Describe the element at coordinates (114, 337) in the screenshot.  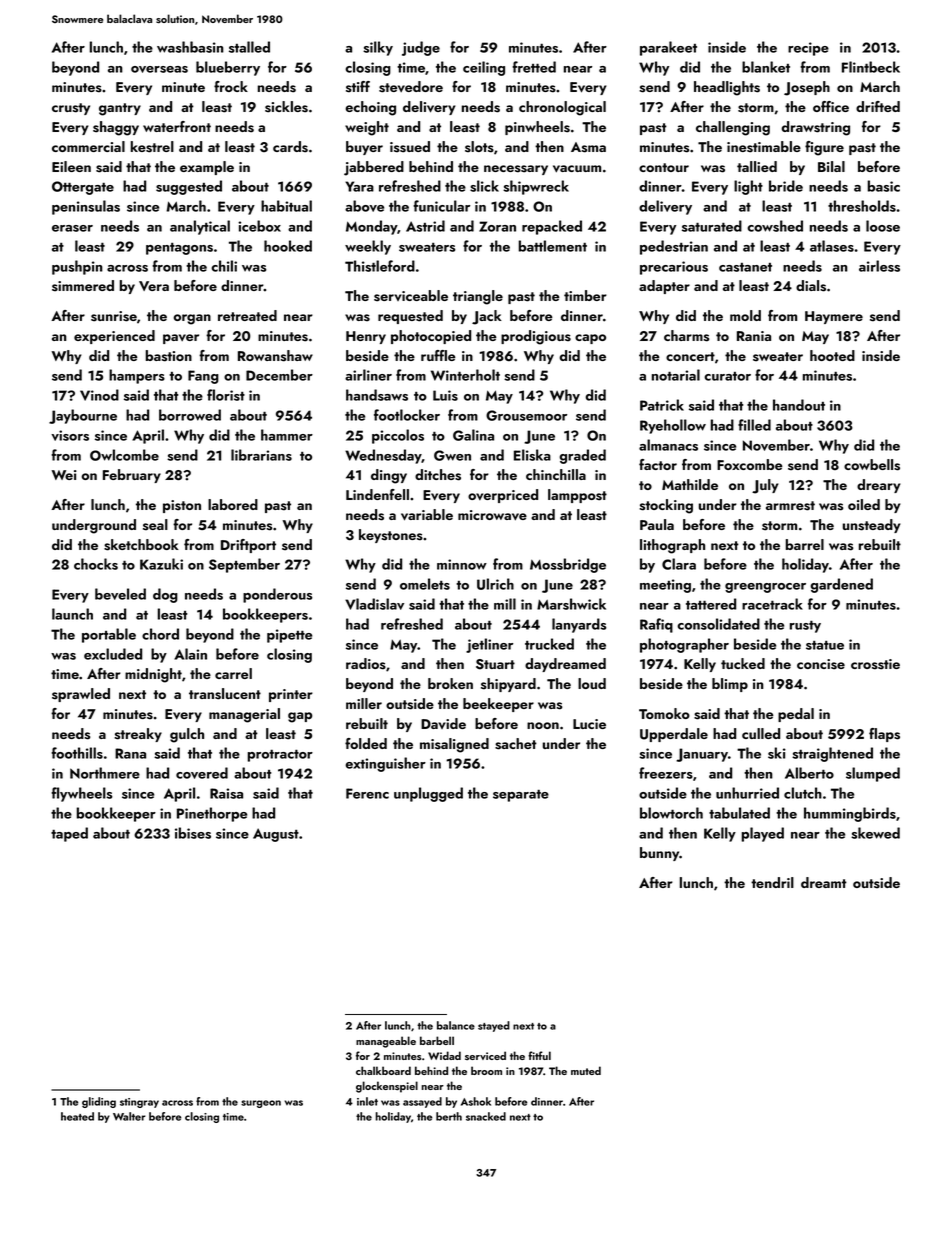
I see `experienced` at that location.
